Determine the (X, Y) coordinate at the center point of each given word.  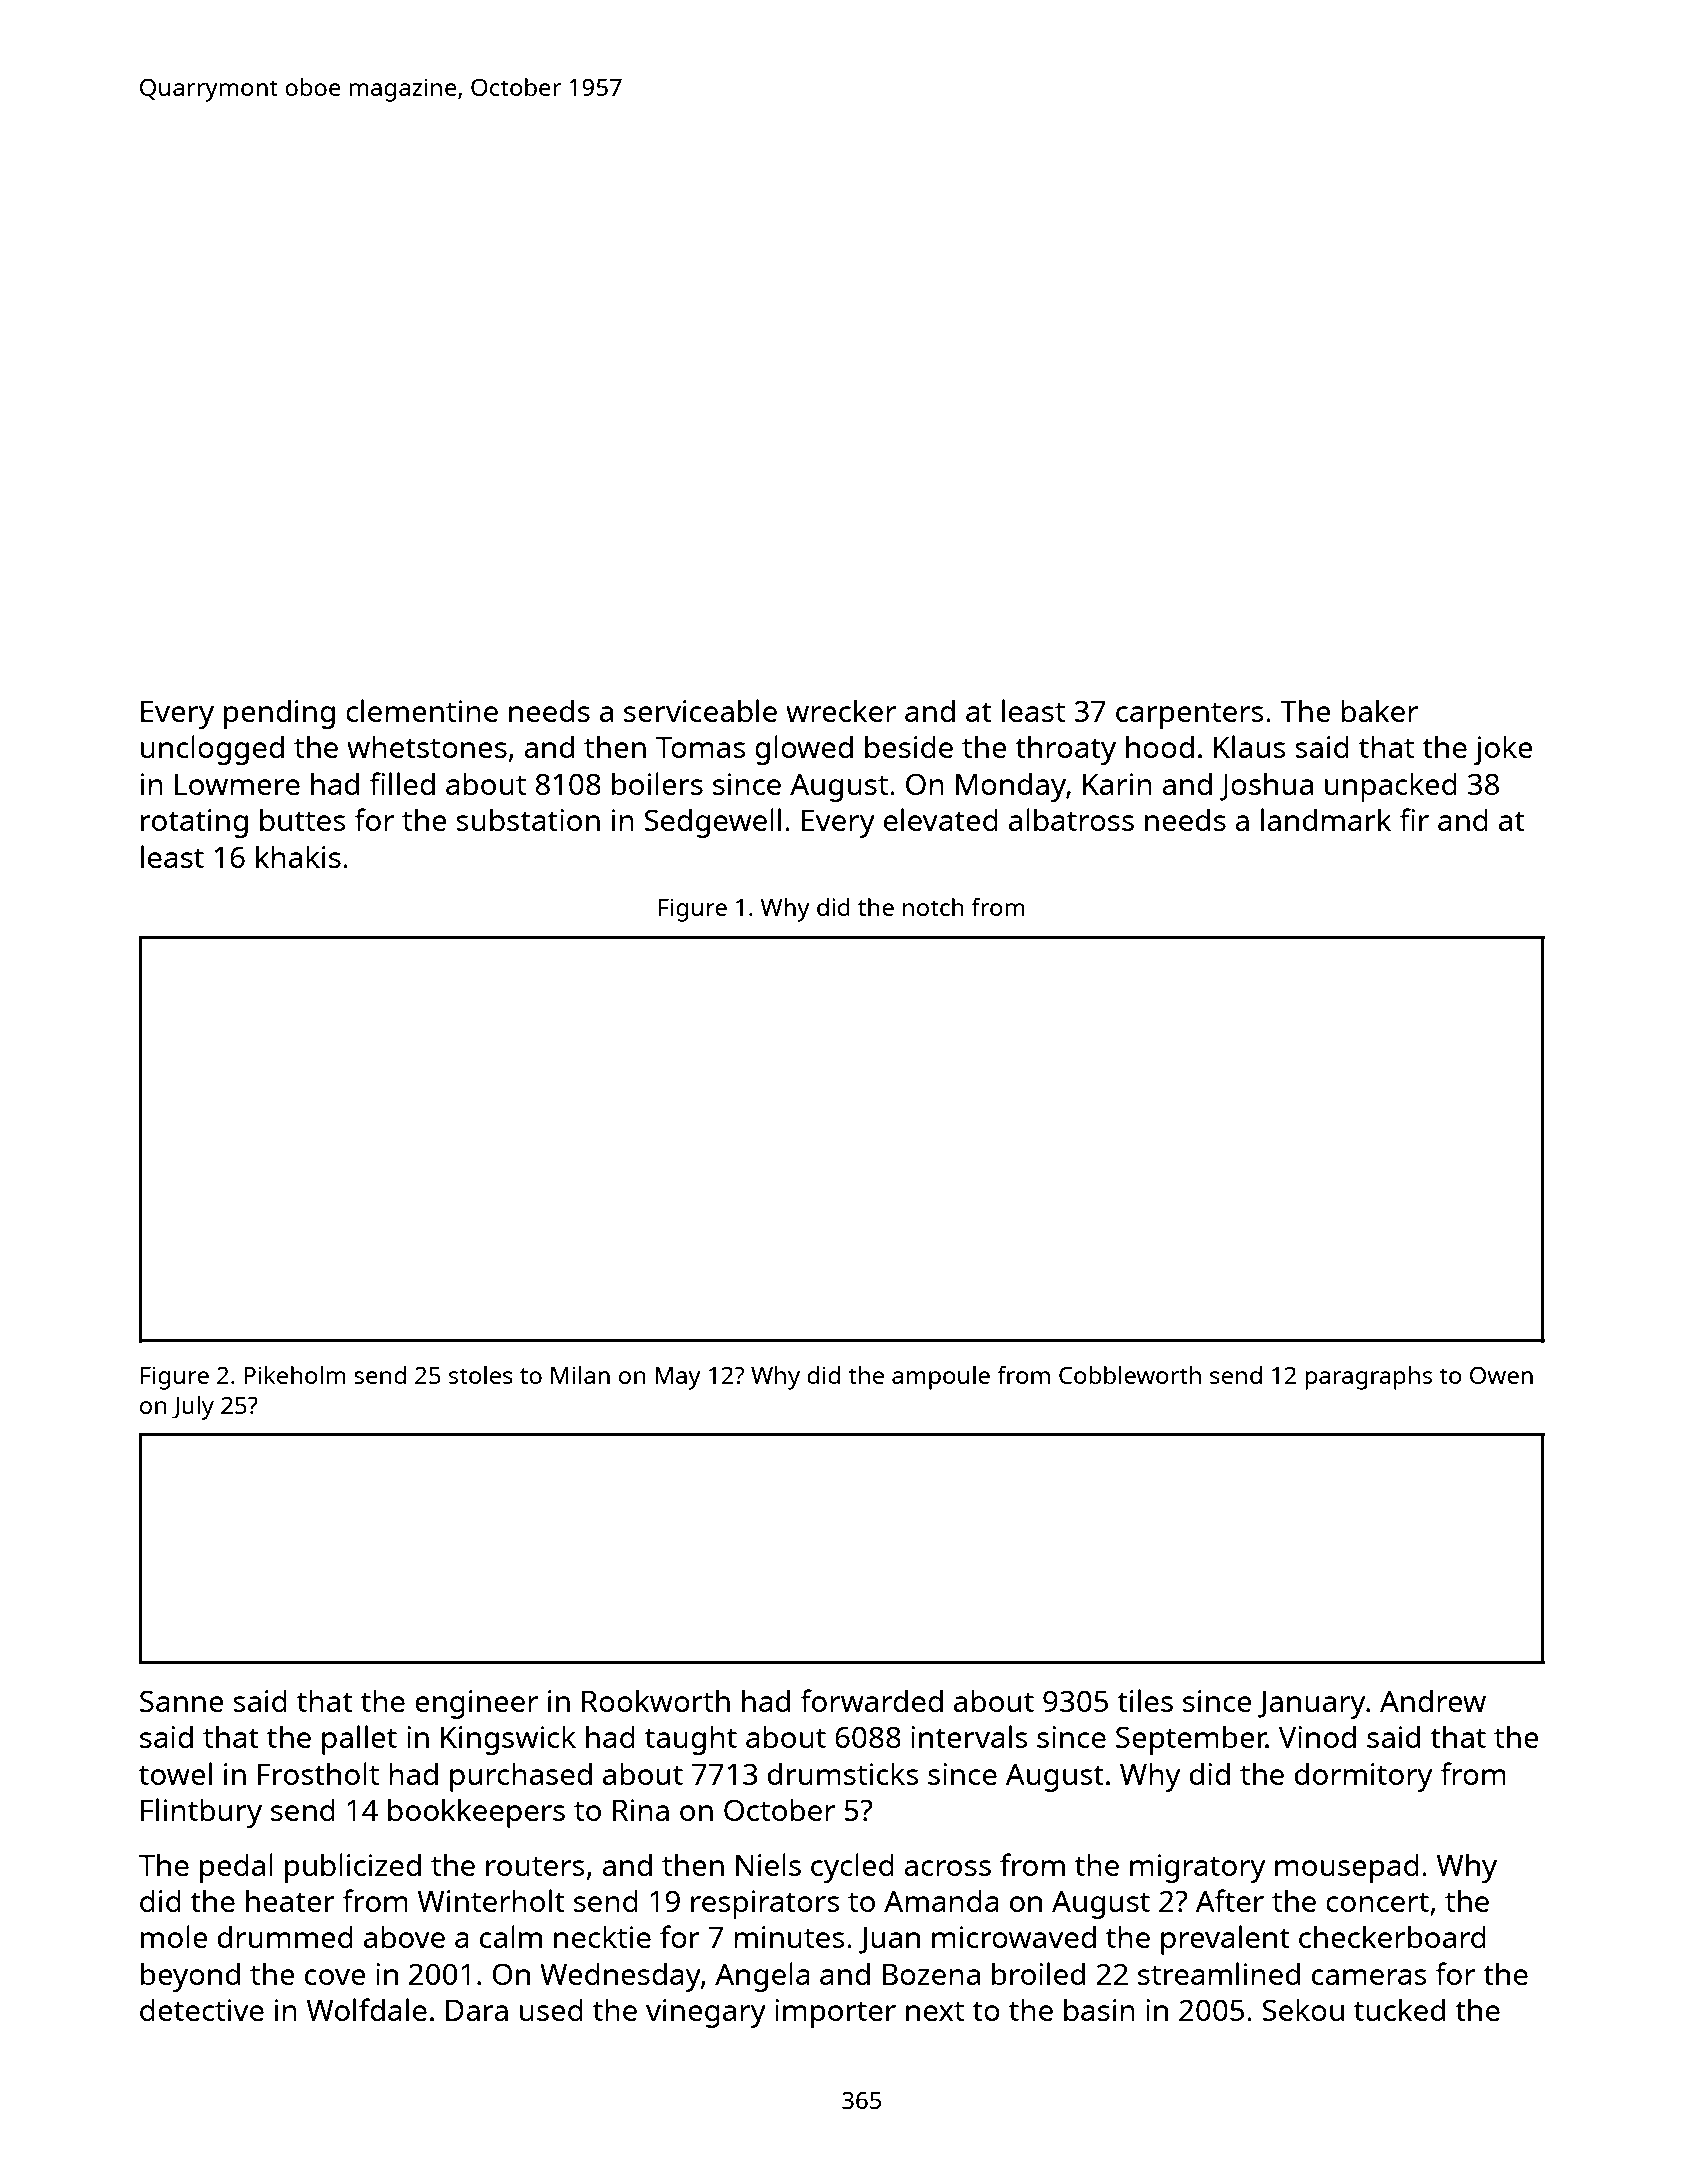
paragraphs (1368, 1378)
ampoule (941, 1378)
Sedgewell (712, 823)
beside (909, 747)
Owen (1501, 1375)
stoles (481, 1375)
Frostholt (318, 1773)
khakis (298, 856)
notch (933, 907)
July (193, 1408)
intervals (969, 1736)
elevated (941, 819)
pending (279, 714)
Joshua (1266, 787)
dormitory (1363, 1777)
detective (202, 2010)
